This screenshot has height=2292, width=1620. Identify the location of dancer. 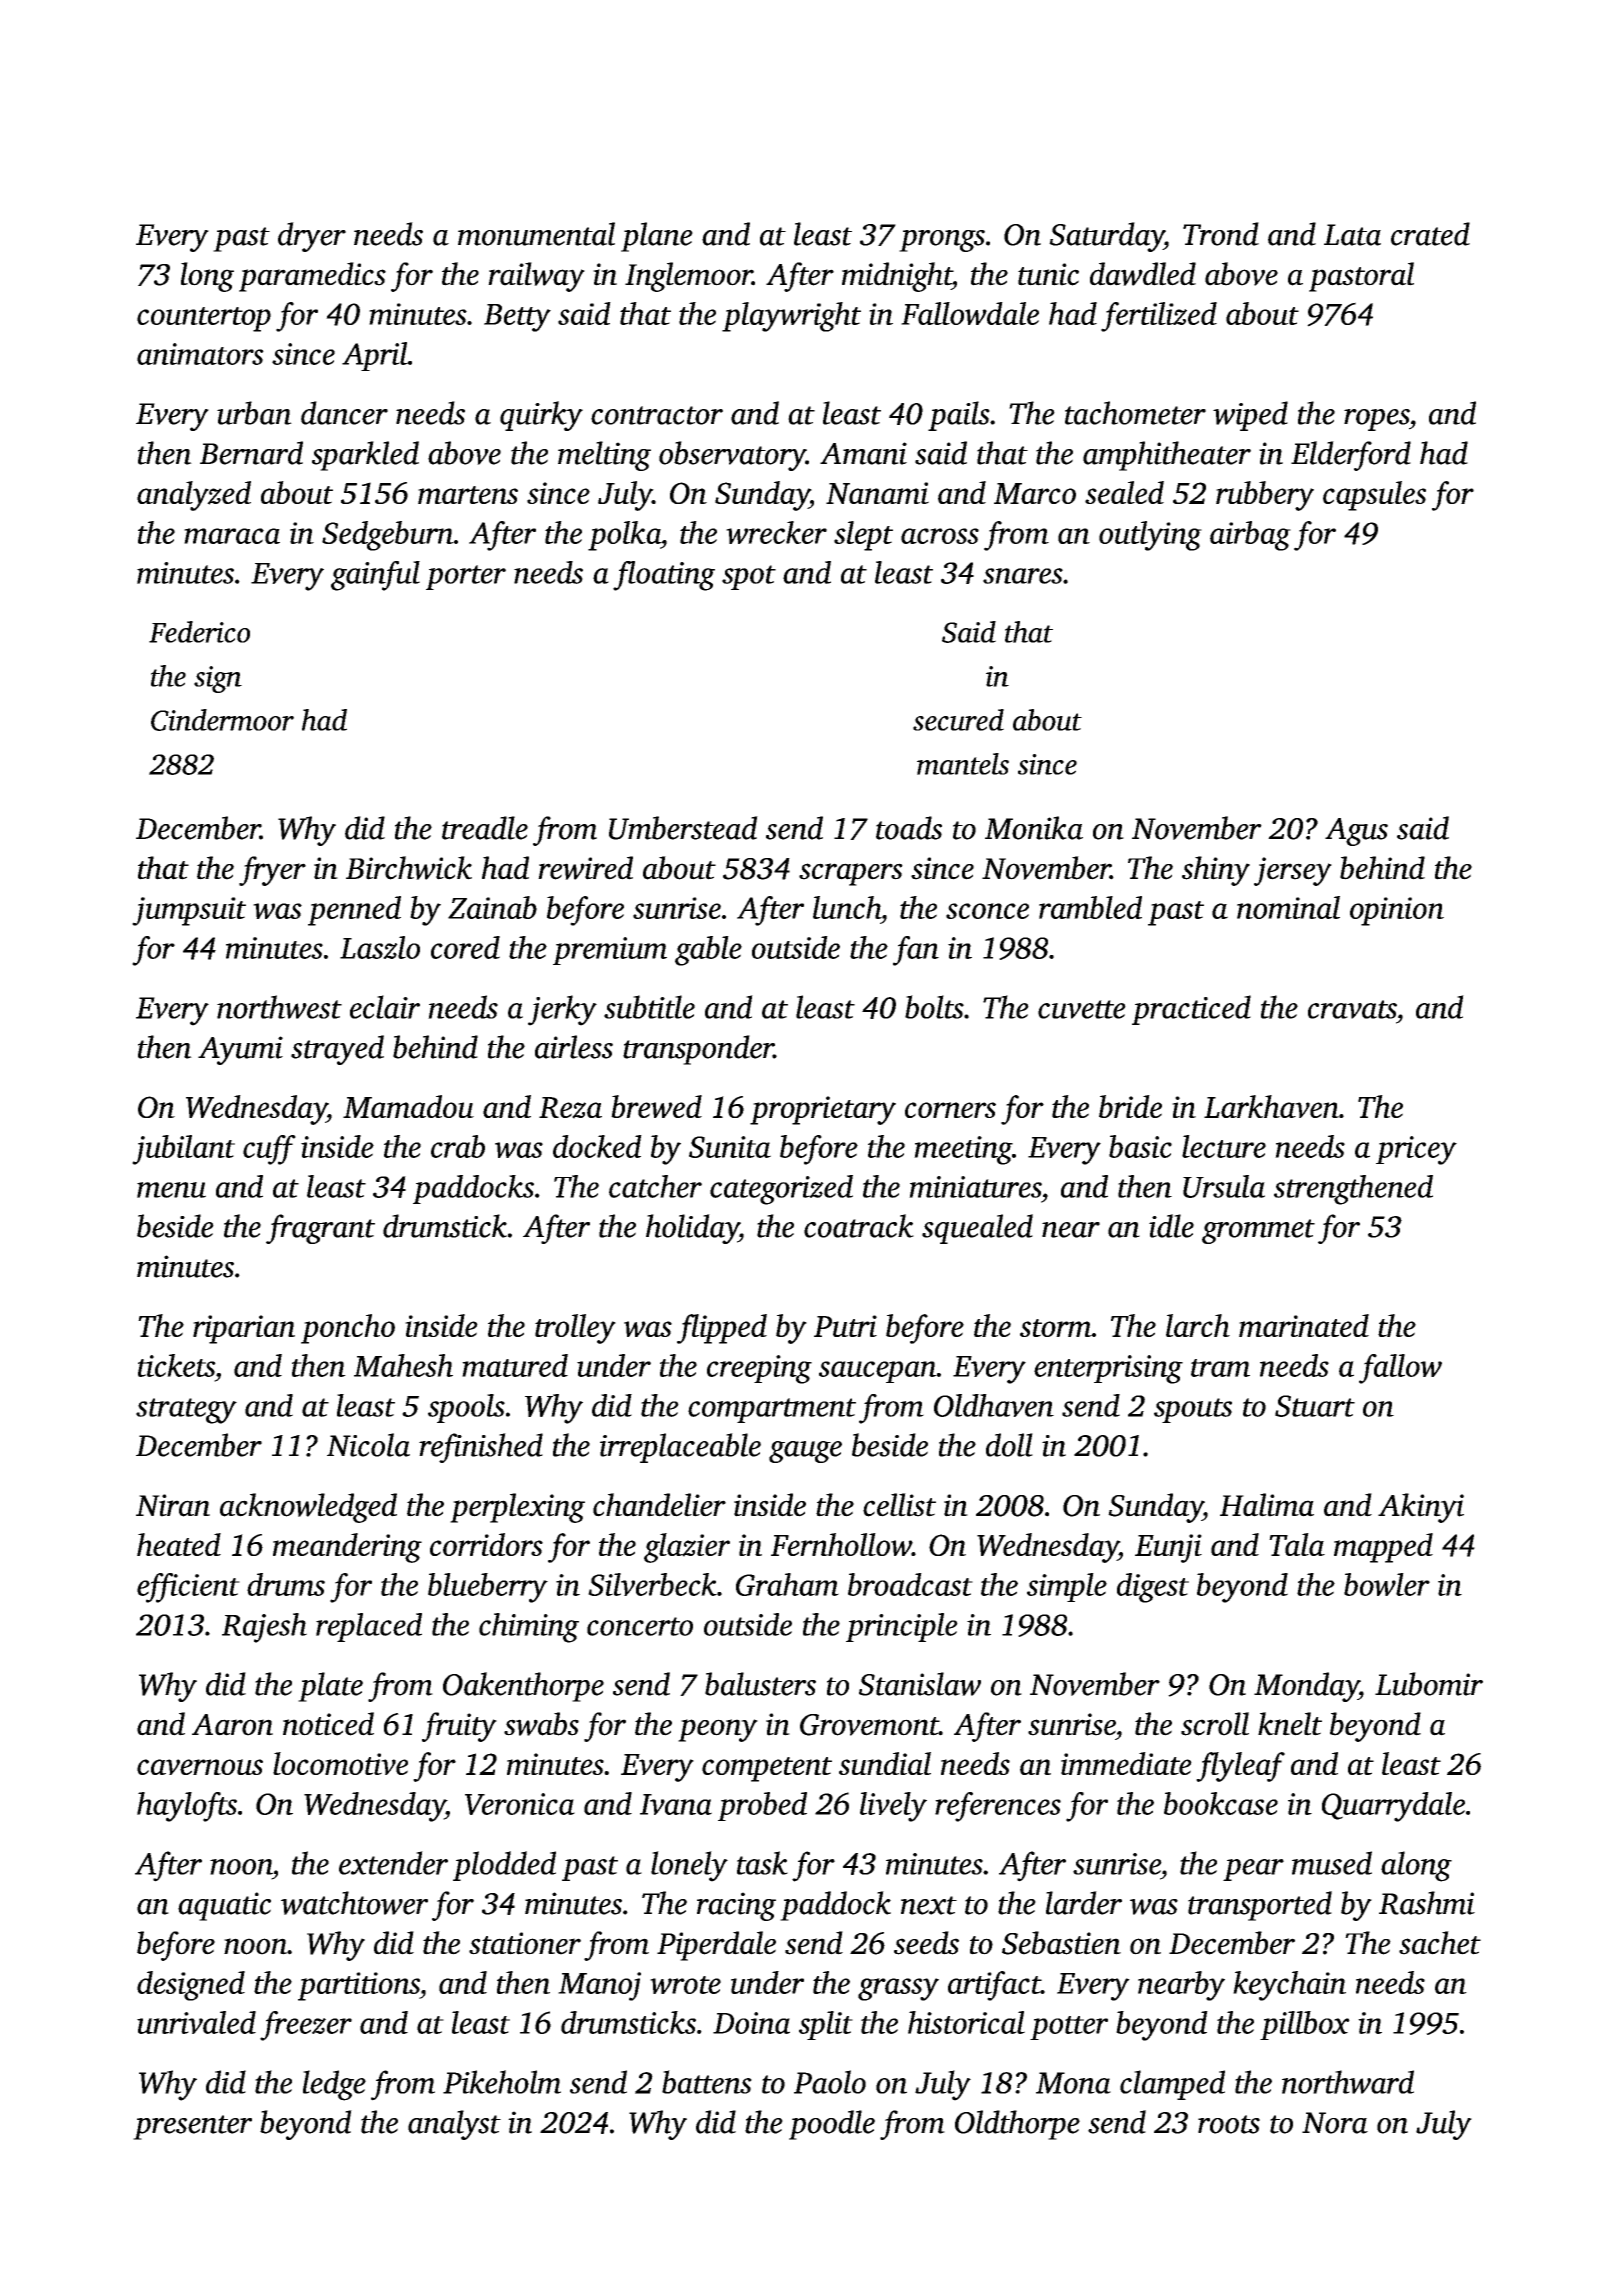
(344, 413).
